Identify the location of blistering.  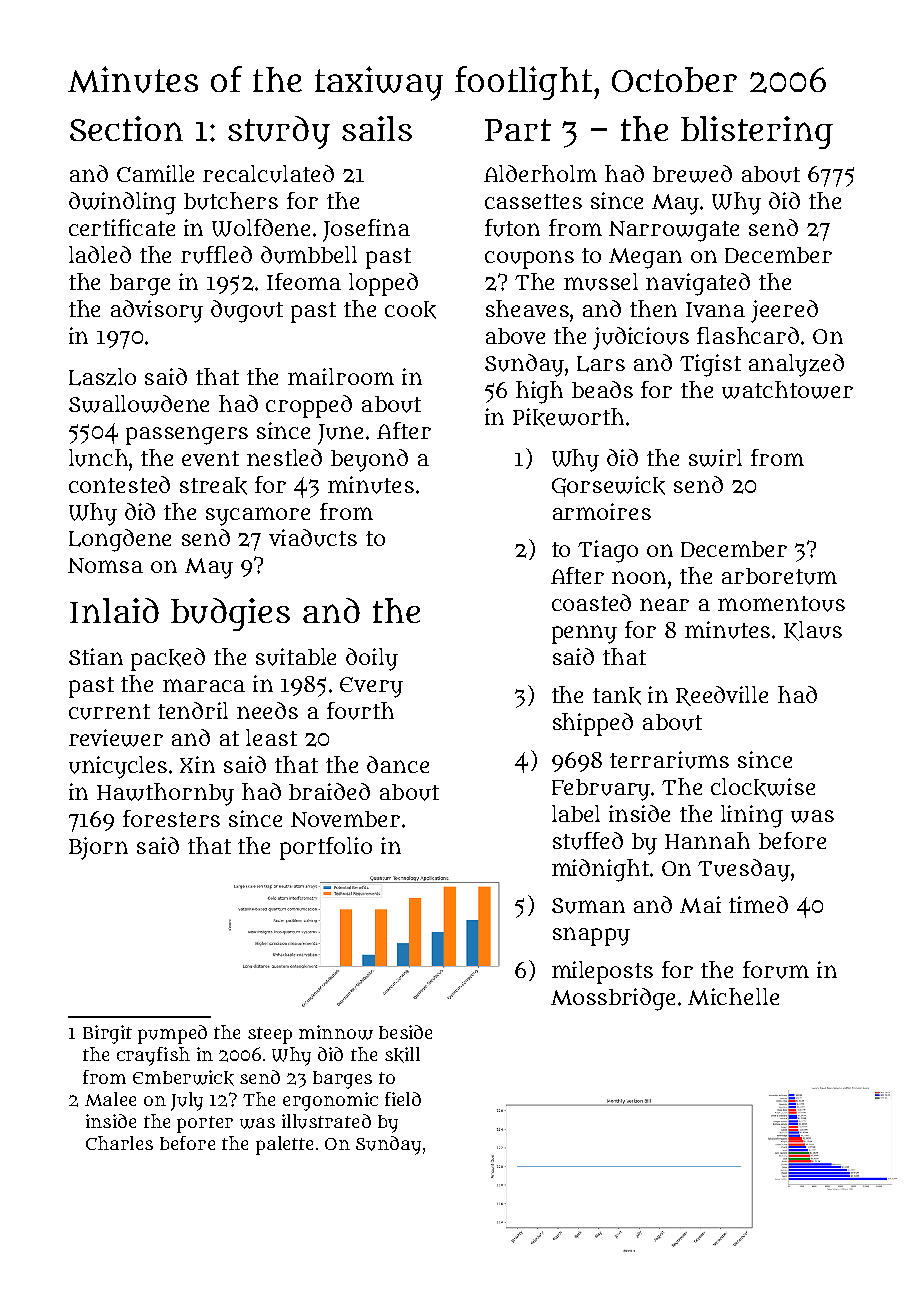
(757, 132).
